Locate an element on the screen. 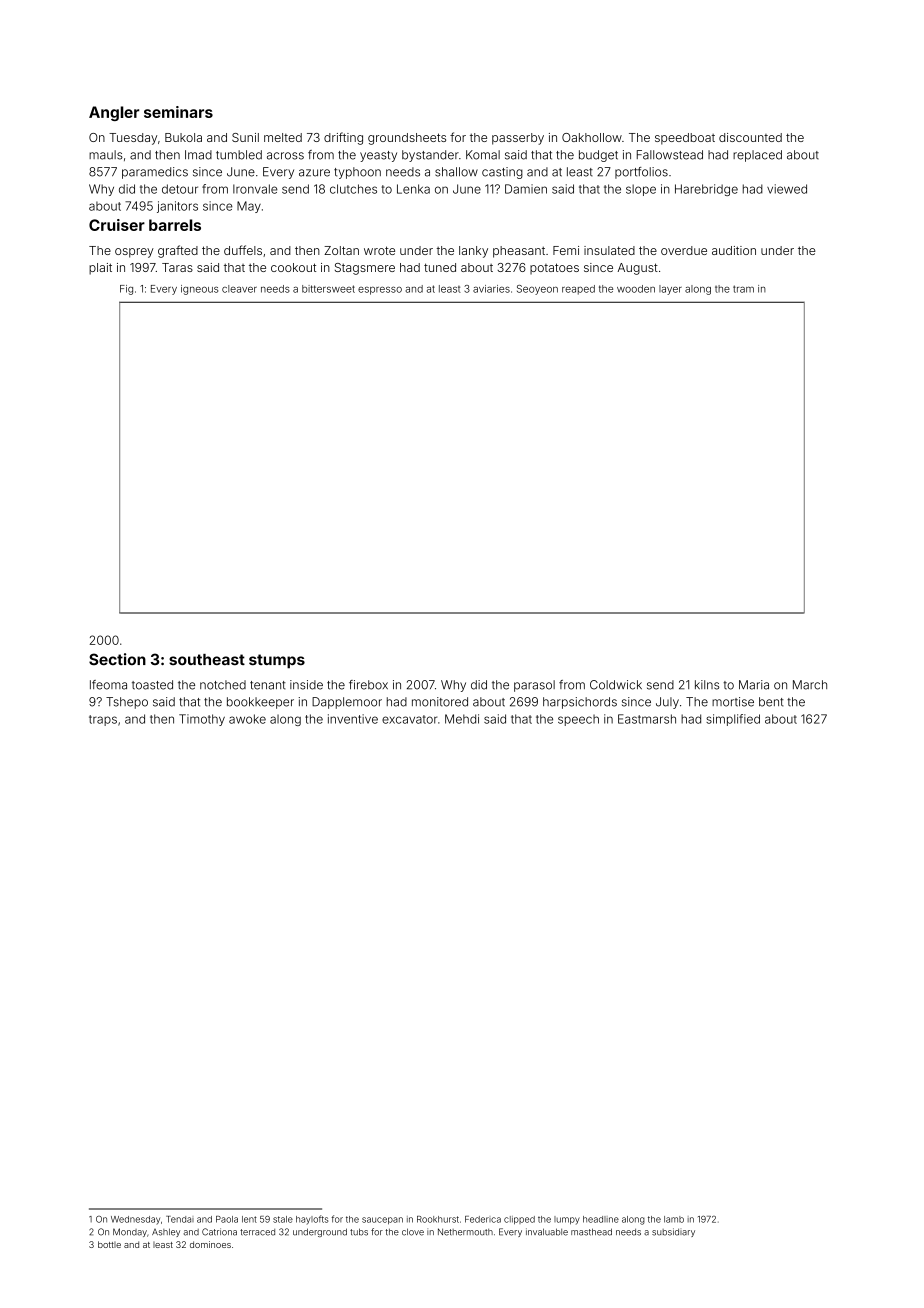 Image resolution: width=924 pixels, height=1308 pixels. reaped is located at coordinates (578, 290).
